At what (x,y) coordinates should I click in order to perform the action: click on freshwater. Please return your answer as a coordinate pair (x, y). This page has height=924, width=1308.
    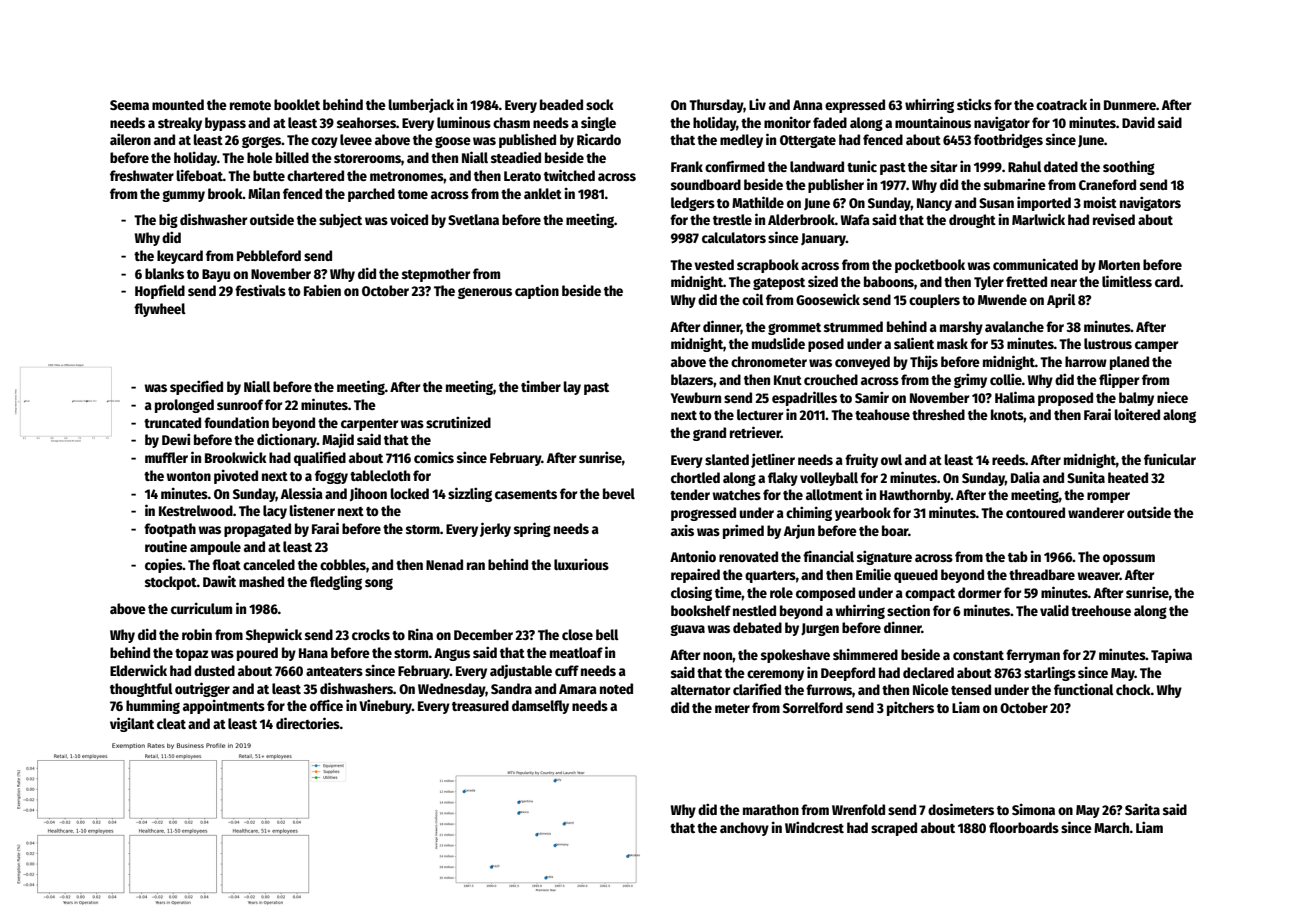
    Looking at the image, I should click on (142, 175).
